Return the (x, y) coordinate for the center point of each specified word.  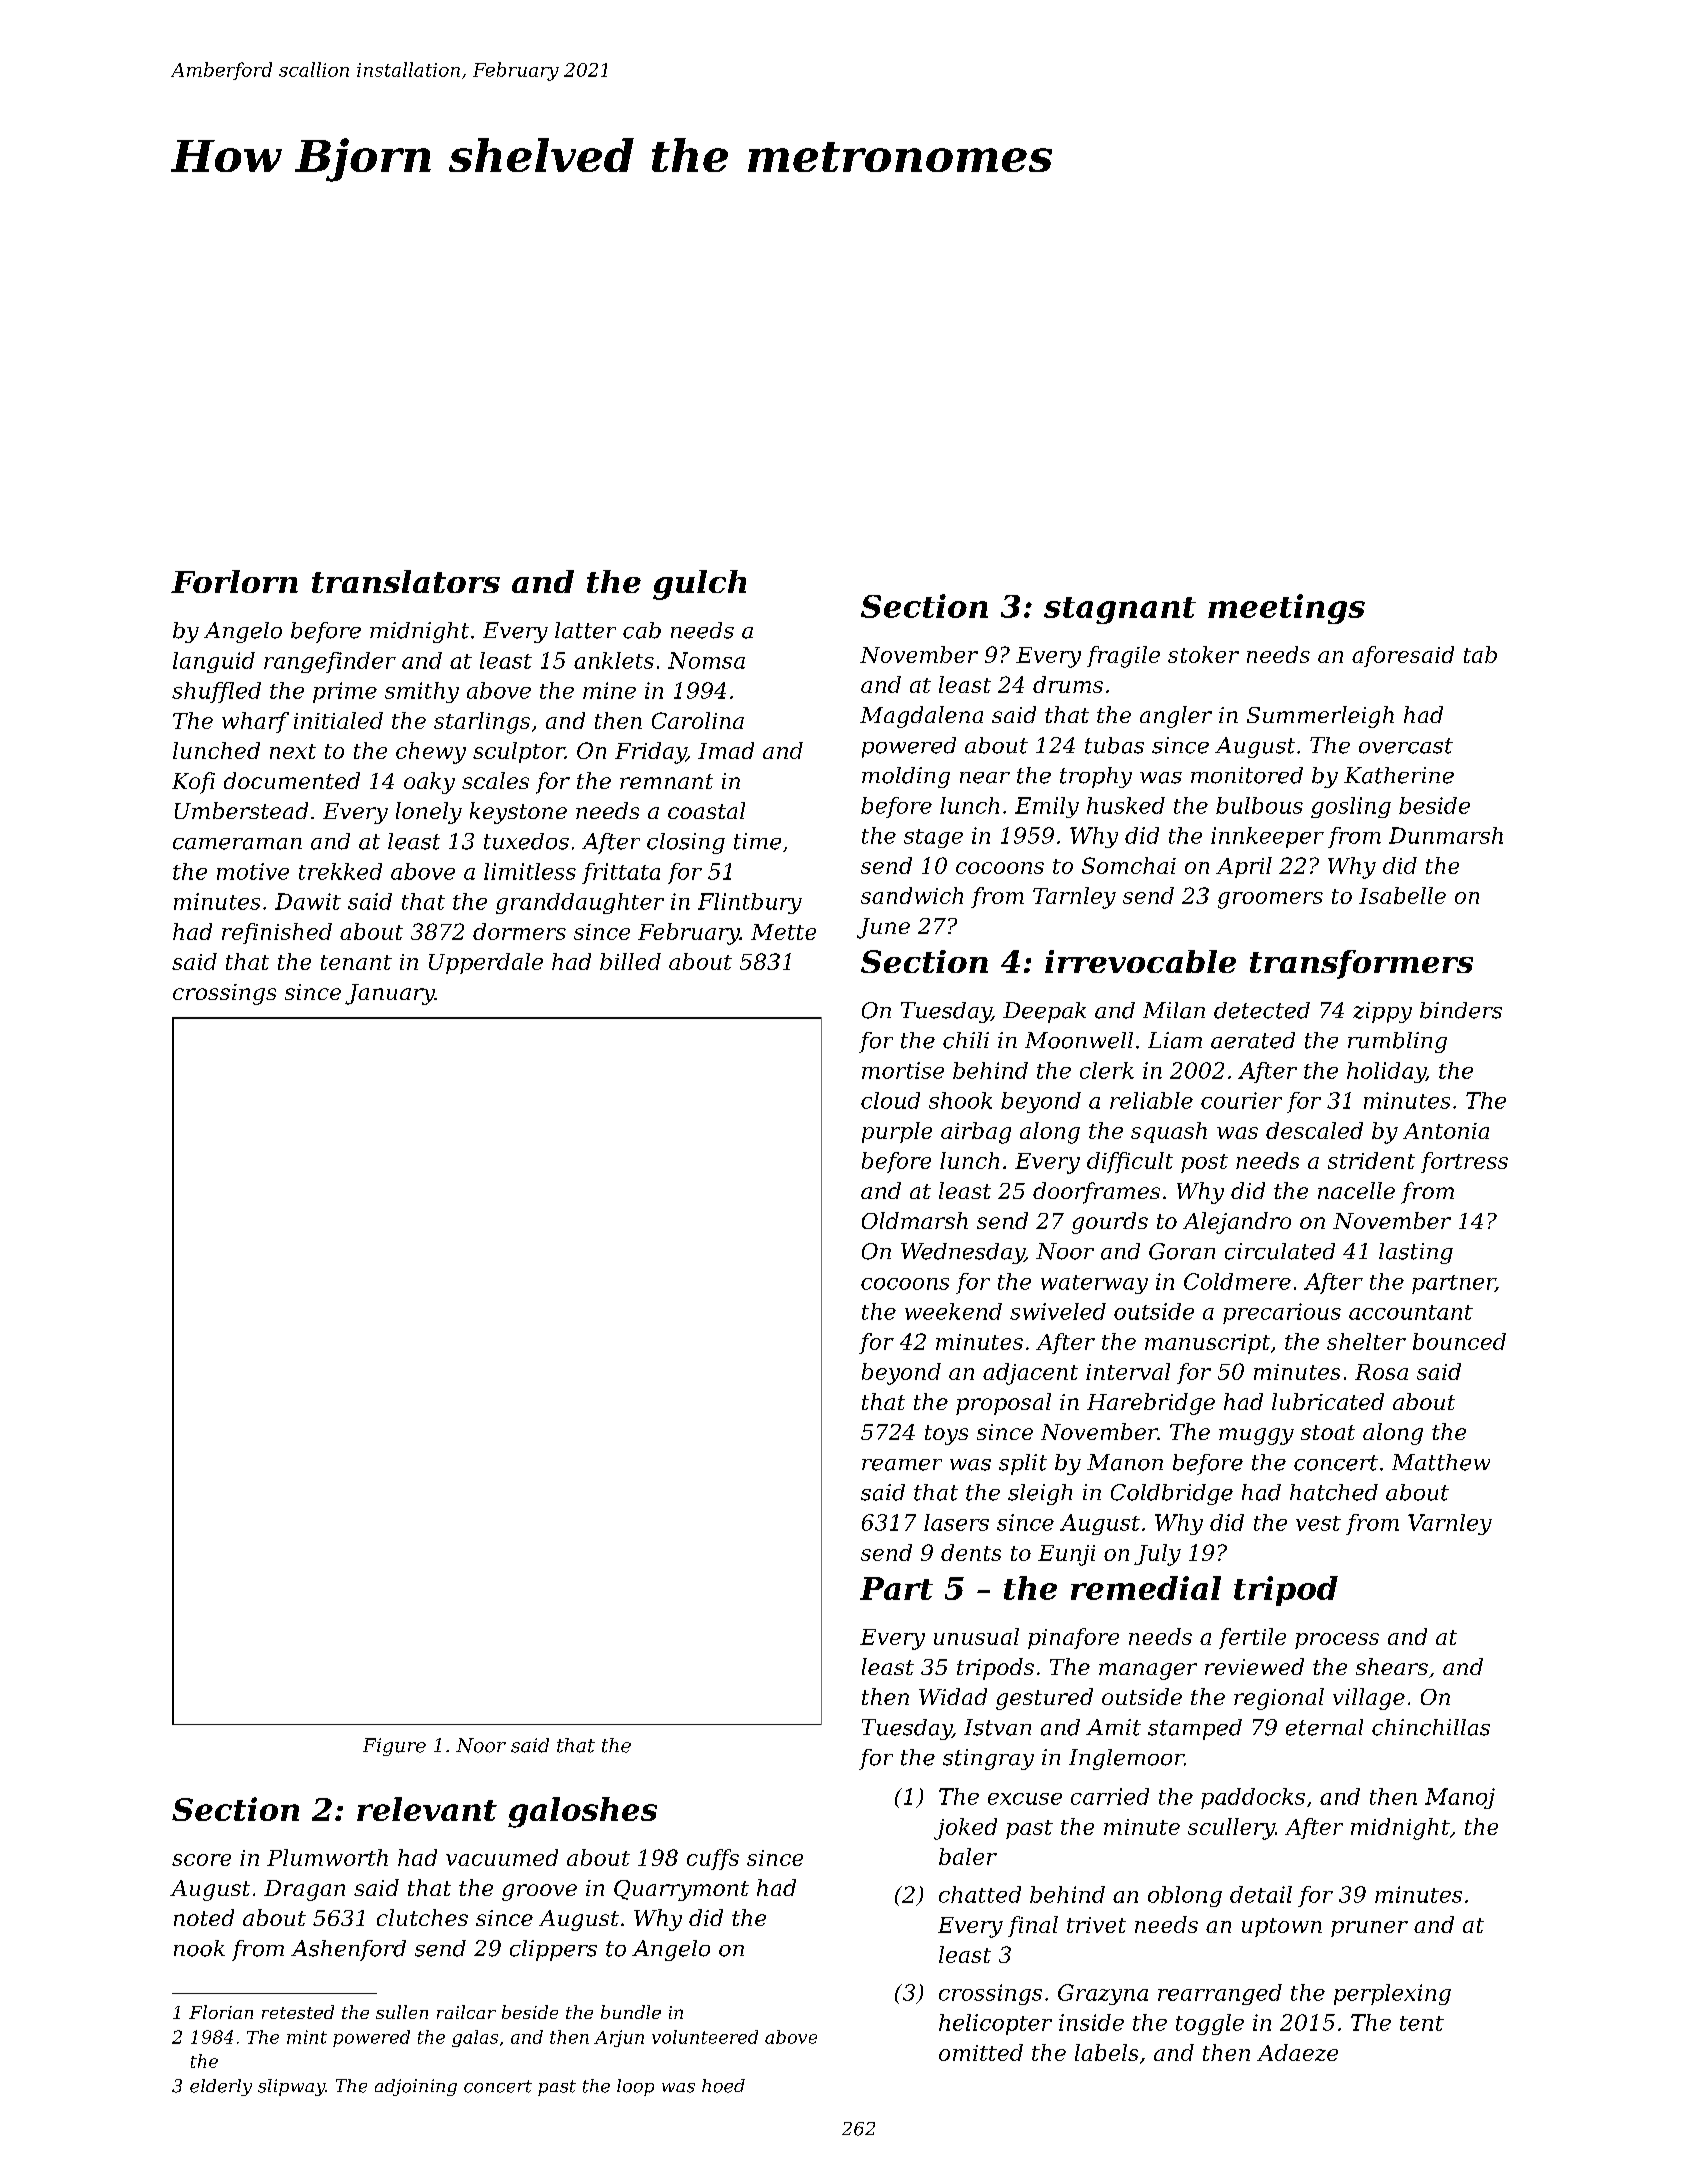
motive (253, 871)
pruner (1369, 1929)
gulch (699, 585)
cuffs (713, 1859)
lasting (1416, 1253)
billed (630, 961)
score (201, 1860)
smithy (422, 692)
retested (298, 2012)
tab (1480, 654)
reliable (1151, 1100)
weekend (953, 1311)
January (390, 994)
